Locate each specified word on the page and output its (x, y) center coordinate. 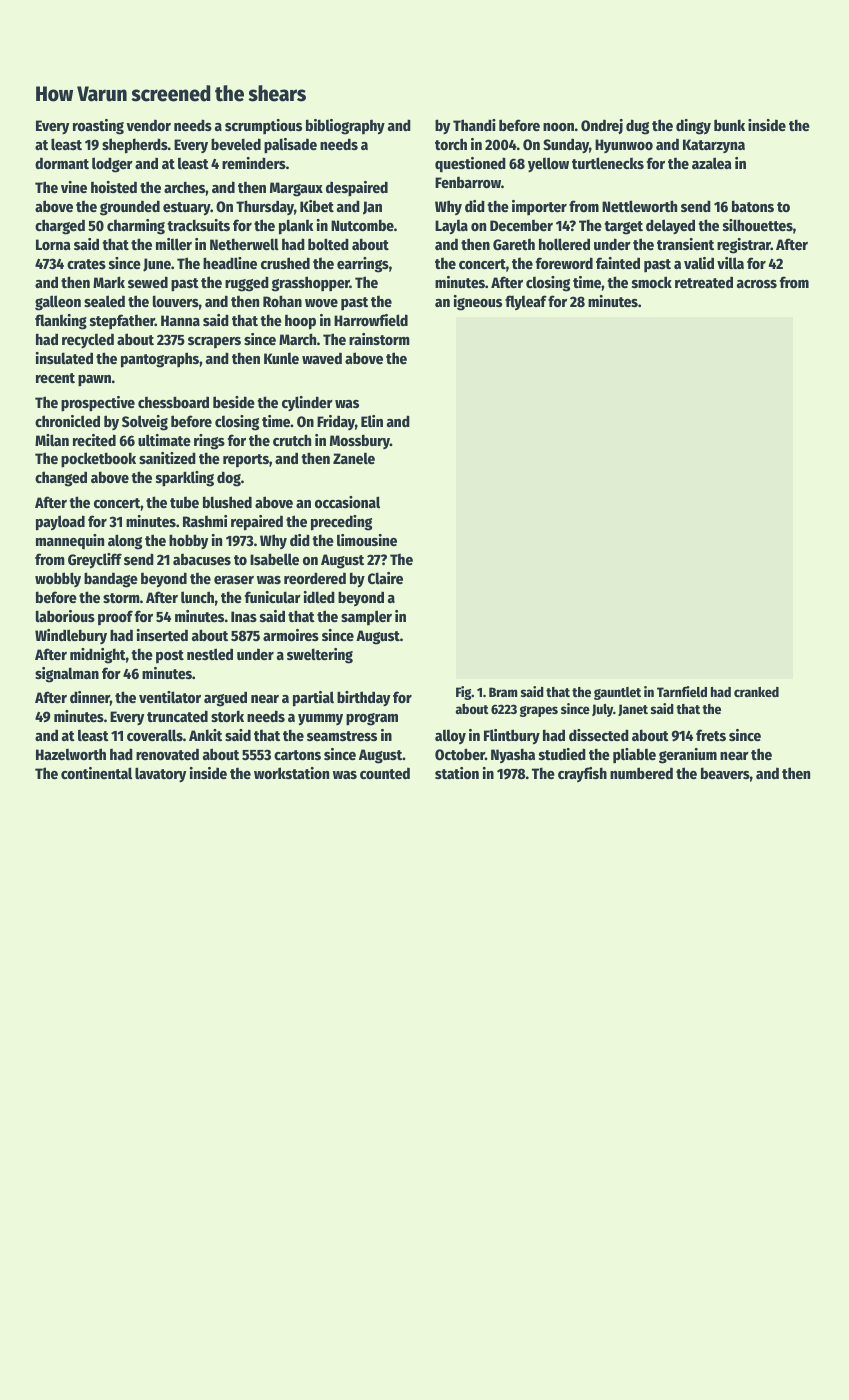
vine (74, 187)
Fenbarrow (468, 182)
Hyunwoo (624, 146)
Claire (385, 578)
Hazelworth (71, 754)
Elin (372, 421)
